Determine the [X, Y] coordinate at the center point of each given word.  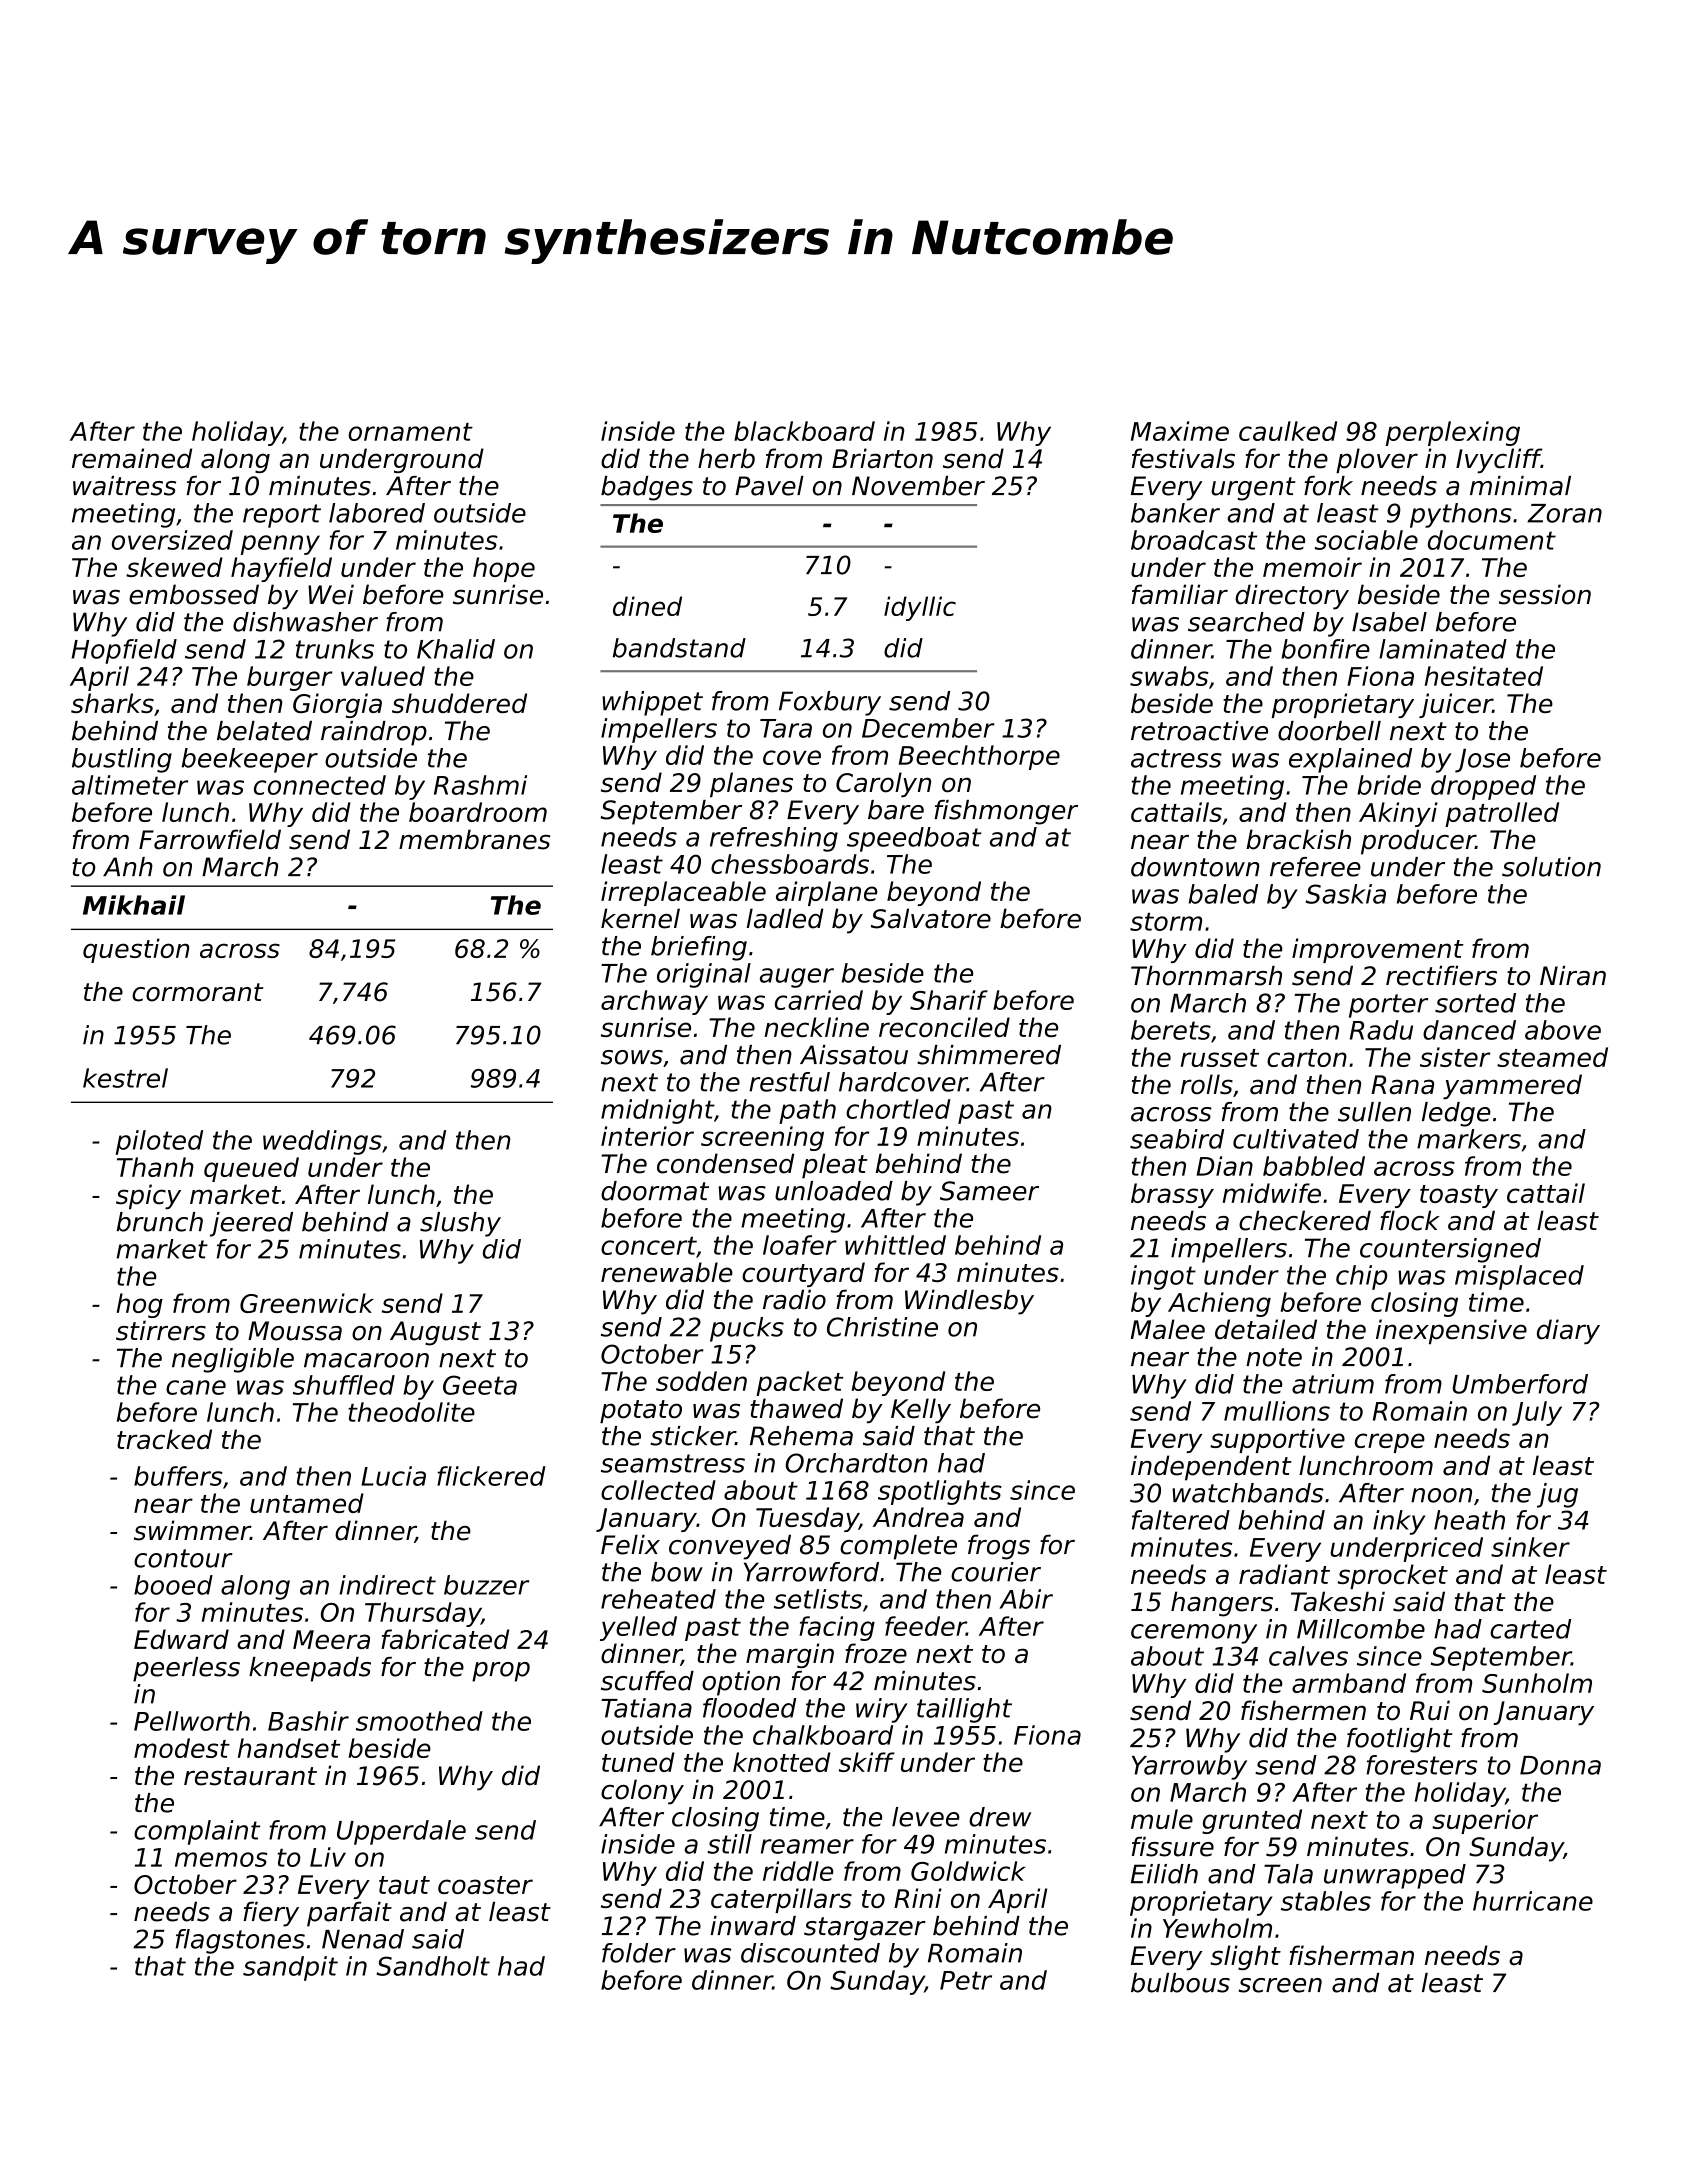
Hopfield [124, 651]
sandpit [290, 1968]
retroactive [1199, 731]
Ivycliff [1498, 460]
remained [132, 458]
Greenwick [307, 1303]
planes [751, 784]
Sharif [949, 1000]
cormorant [198, 992]
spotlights [940, 1492]
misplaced [1519, 1277]
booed [173, 1585]
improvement [1378, 950]
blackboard [804, 431]
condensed [725, 1163]
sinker [1530, 1547]
